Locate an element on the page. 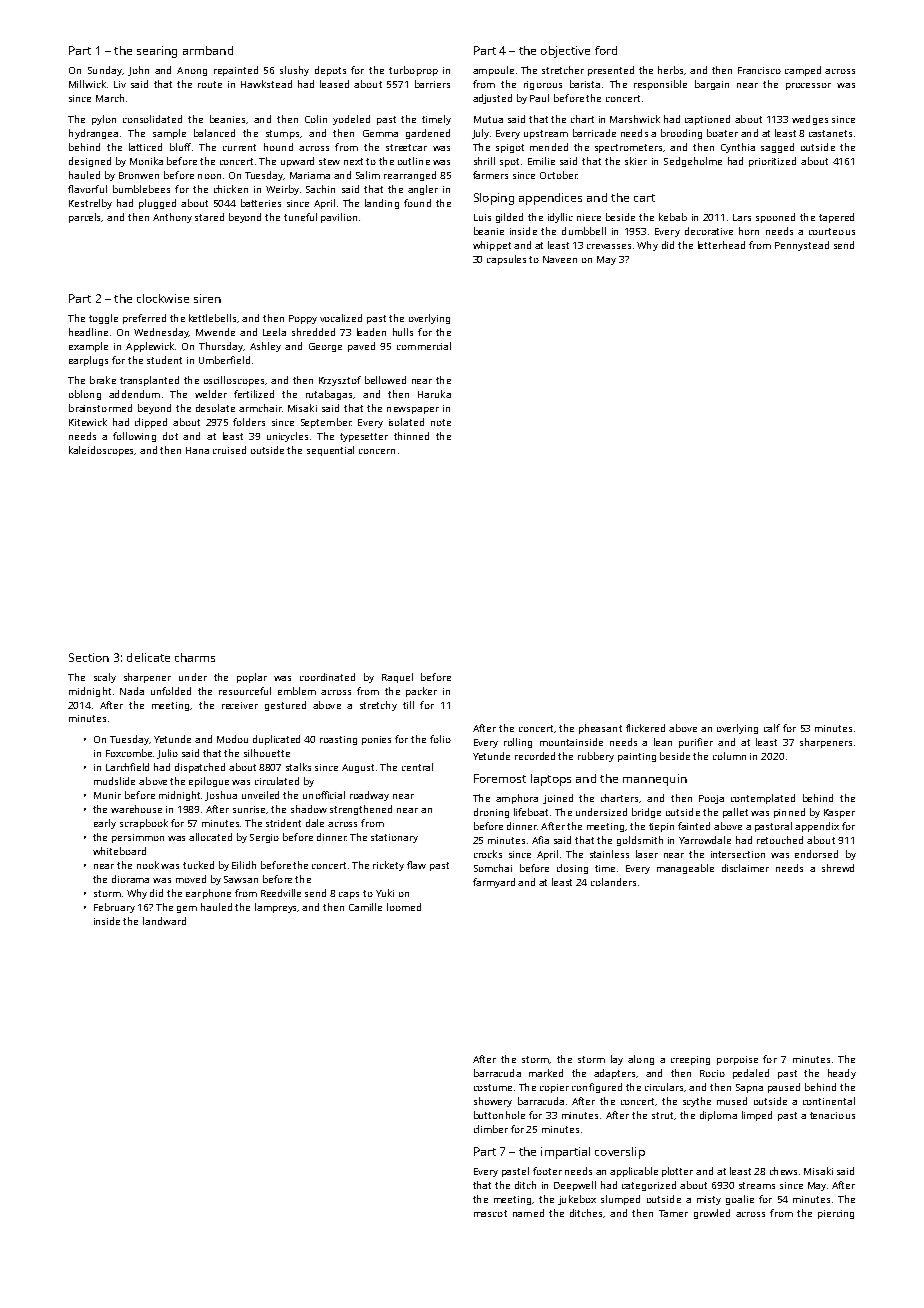 The image size is (924, 1308). mascot is located at coordinates (490, 1213).
